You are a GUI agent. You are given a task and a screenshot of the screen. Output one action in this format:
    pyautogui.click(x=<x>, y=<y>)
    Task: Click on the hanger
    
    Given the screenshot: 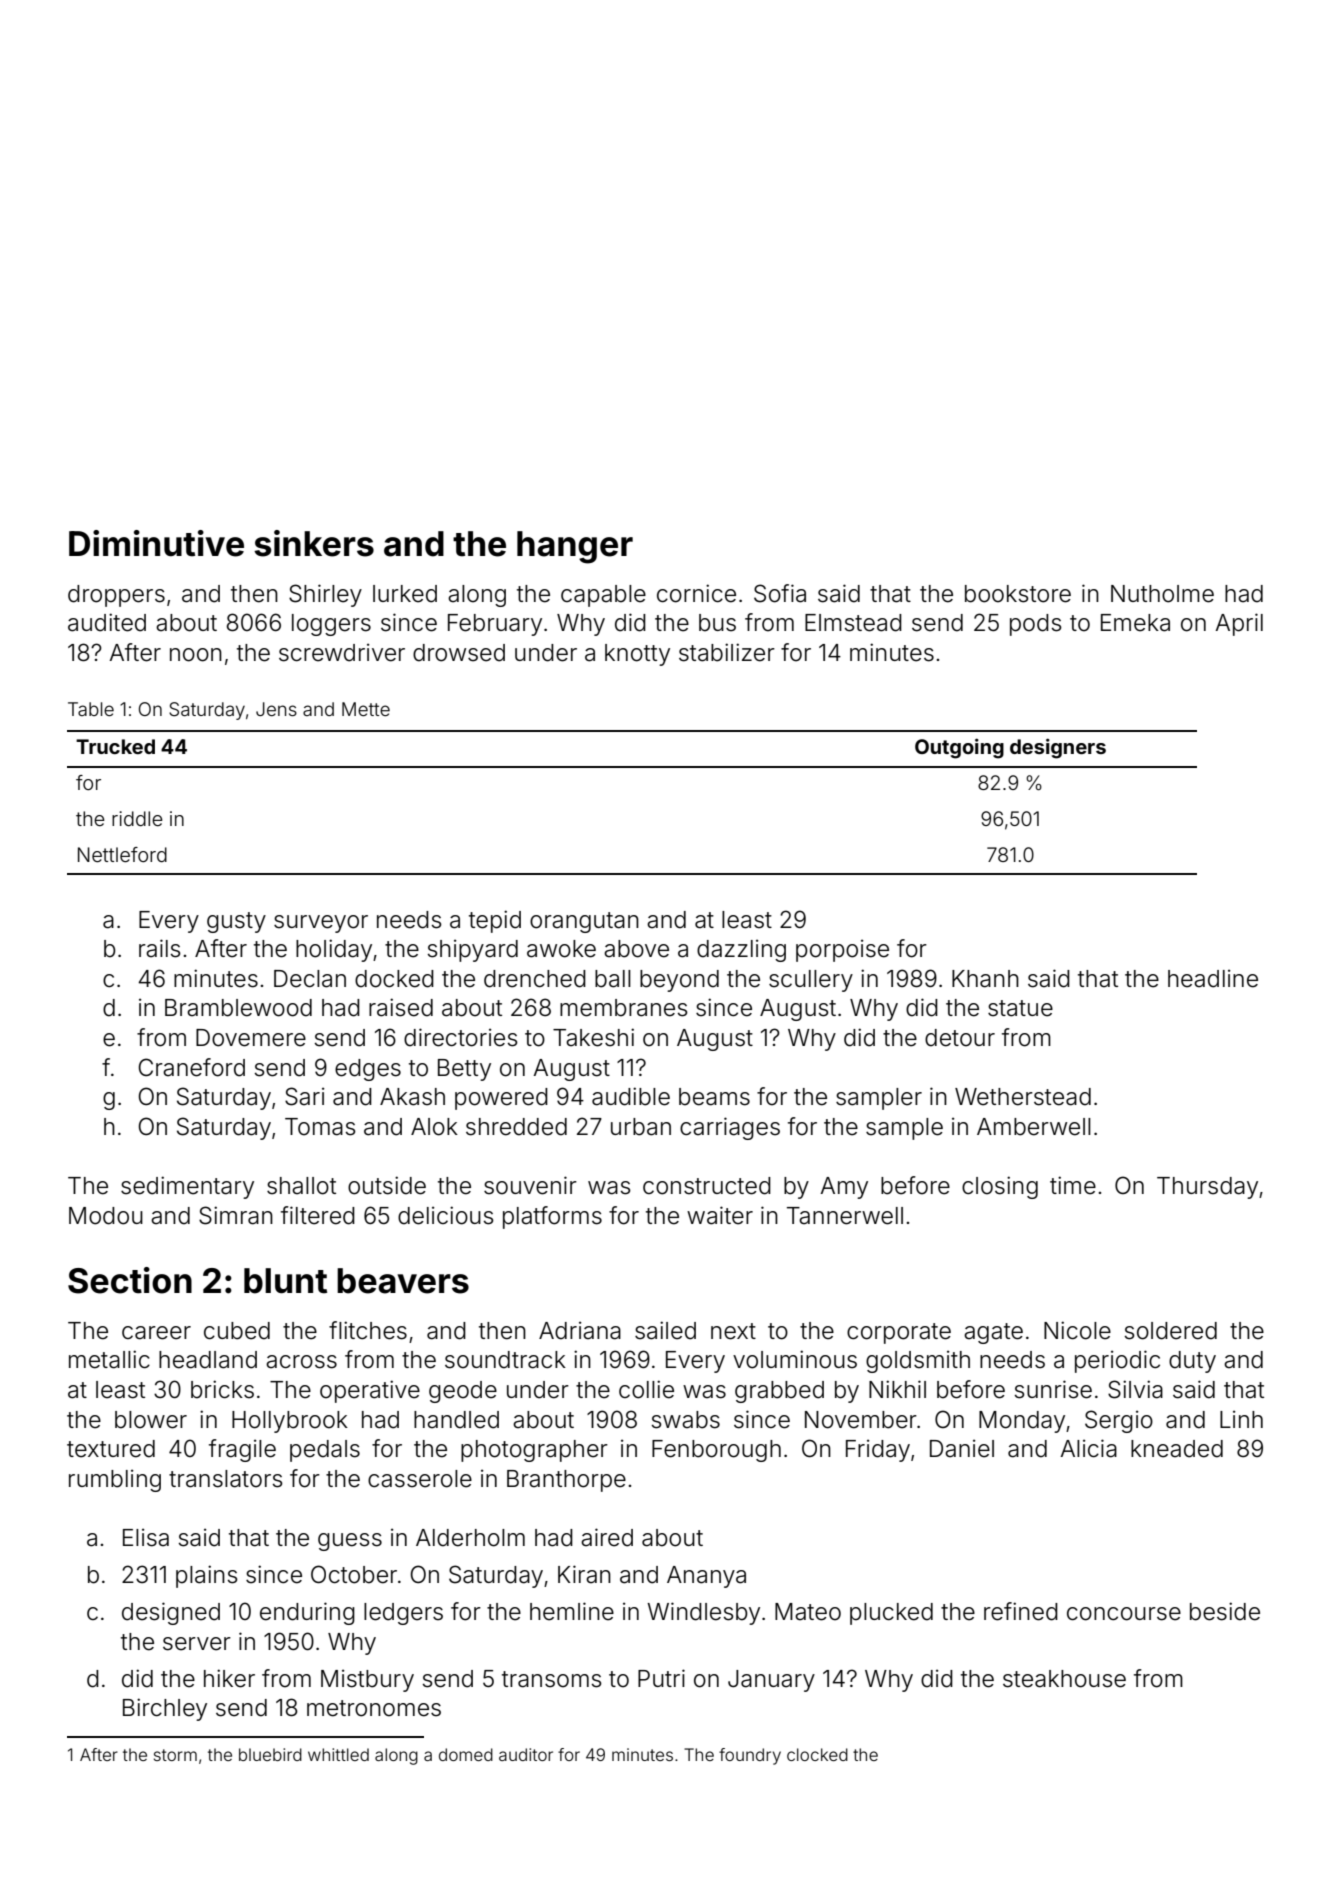 What is the action you would take?
    pyautogui.click(x=575, y=547)
